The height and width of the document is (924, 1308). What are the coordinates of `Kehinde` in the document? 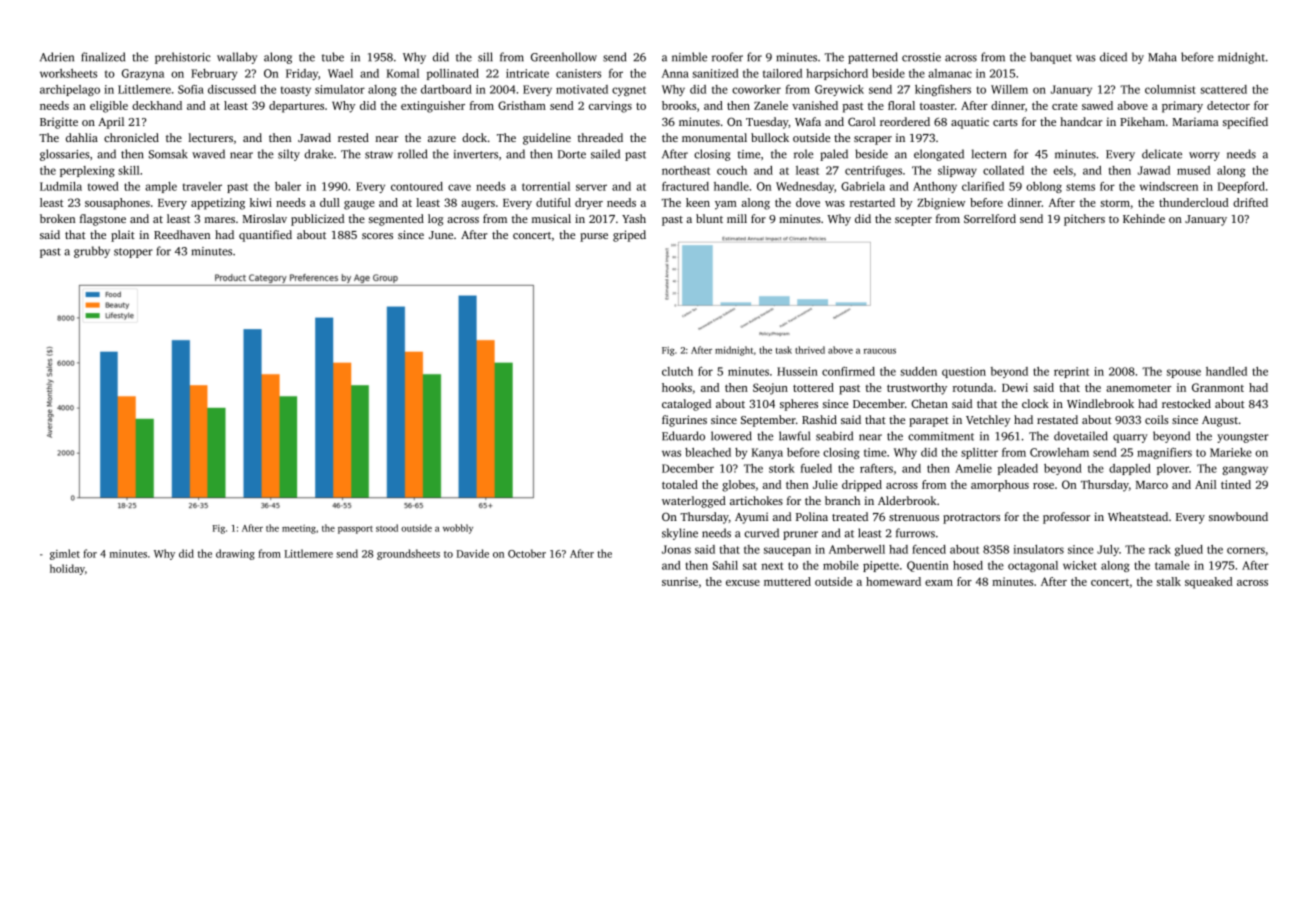 It's located at (1144, 218).
